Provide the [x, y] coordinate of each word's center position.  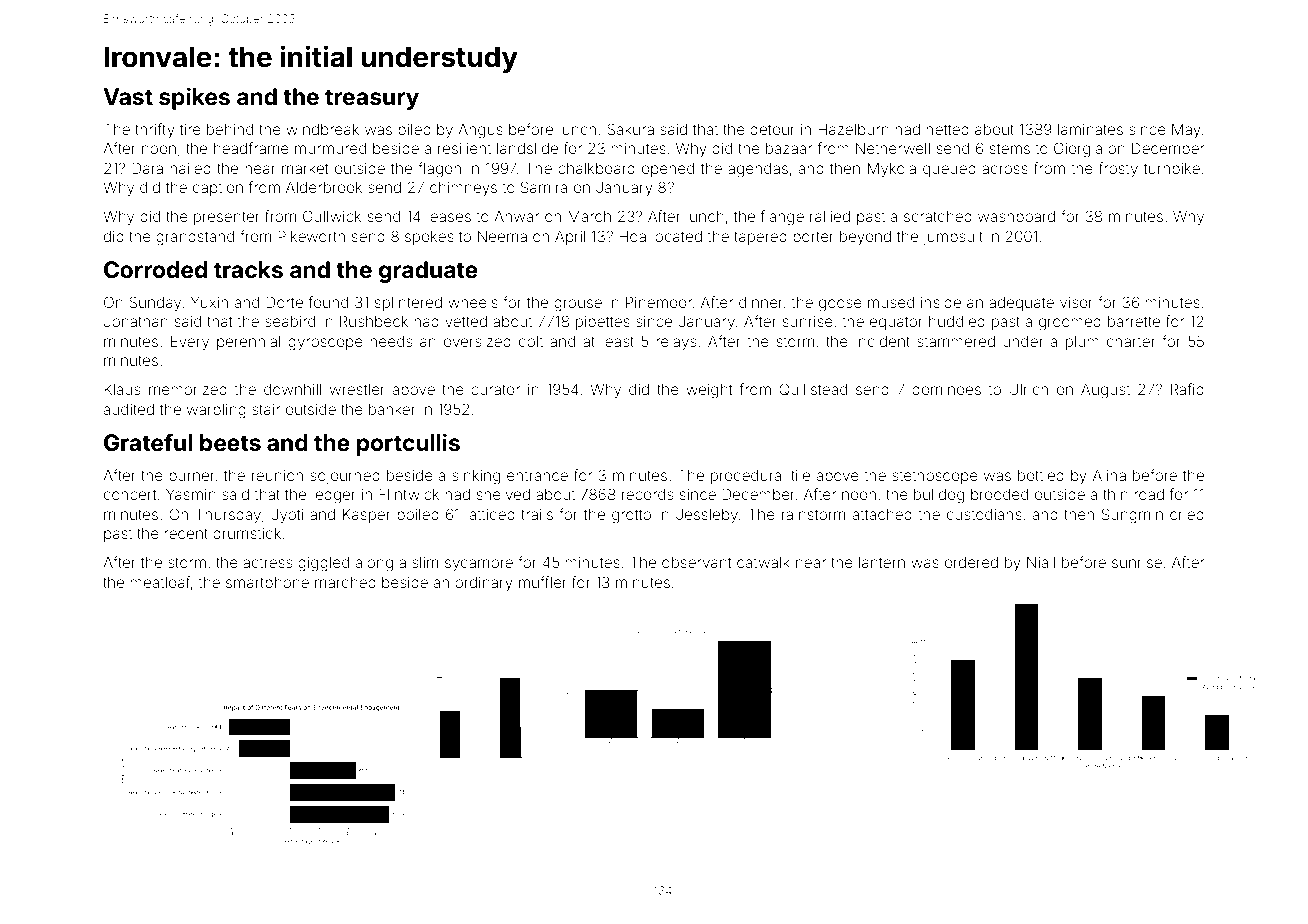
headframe [251, 148]
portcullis [408, 444]
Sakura [630, 129]
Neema [502, 236]
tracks [248, 270]
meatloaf [160, 582]
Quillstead [813, 389]
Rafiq [1187, 390]
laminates [1090, 129]
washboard [1016, 216]
